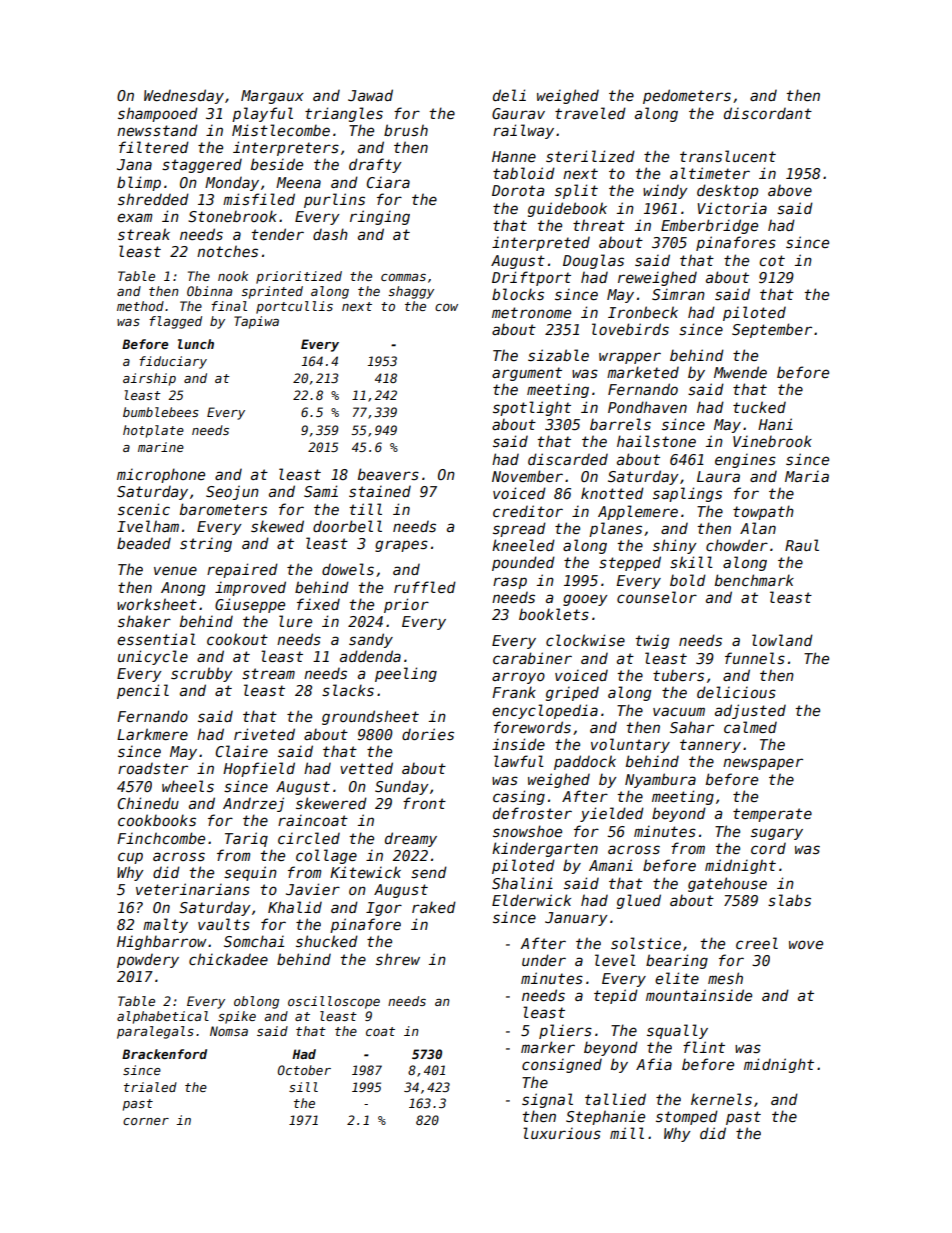 The height and width of the screenshot is (1233, 952). I want to click on kernels, so click(721, 1099).
